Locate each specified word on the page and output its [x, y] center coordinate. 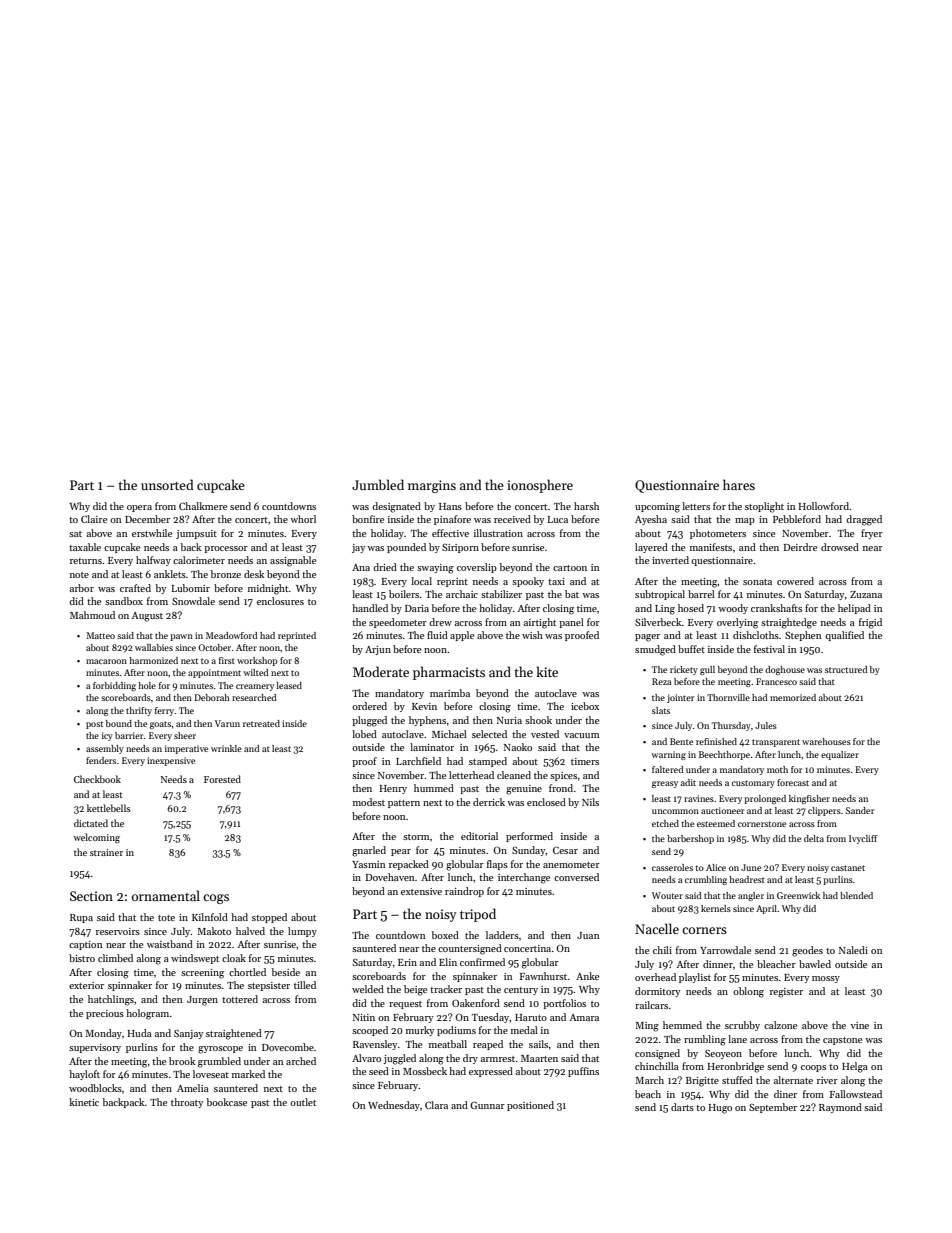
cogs [216, 899]
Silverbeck [658, 622]
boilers [404, 594]
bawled [815, 964]
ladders [502, 935]
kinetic [84, 1102]
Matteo [100, 635]
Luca [558, 519]
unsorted [167, 484]
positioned [530, 1106]
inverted [670, 560]
